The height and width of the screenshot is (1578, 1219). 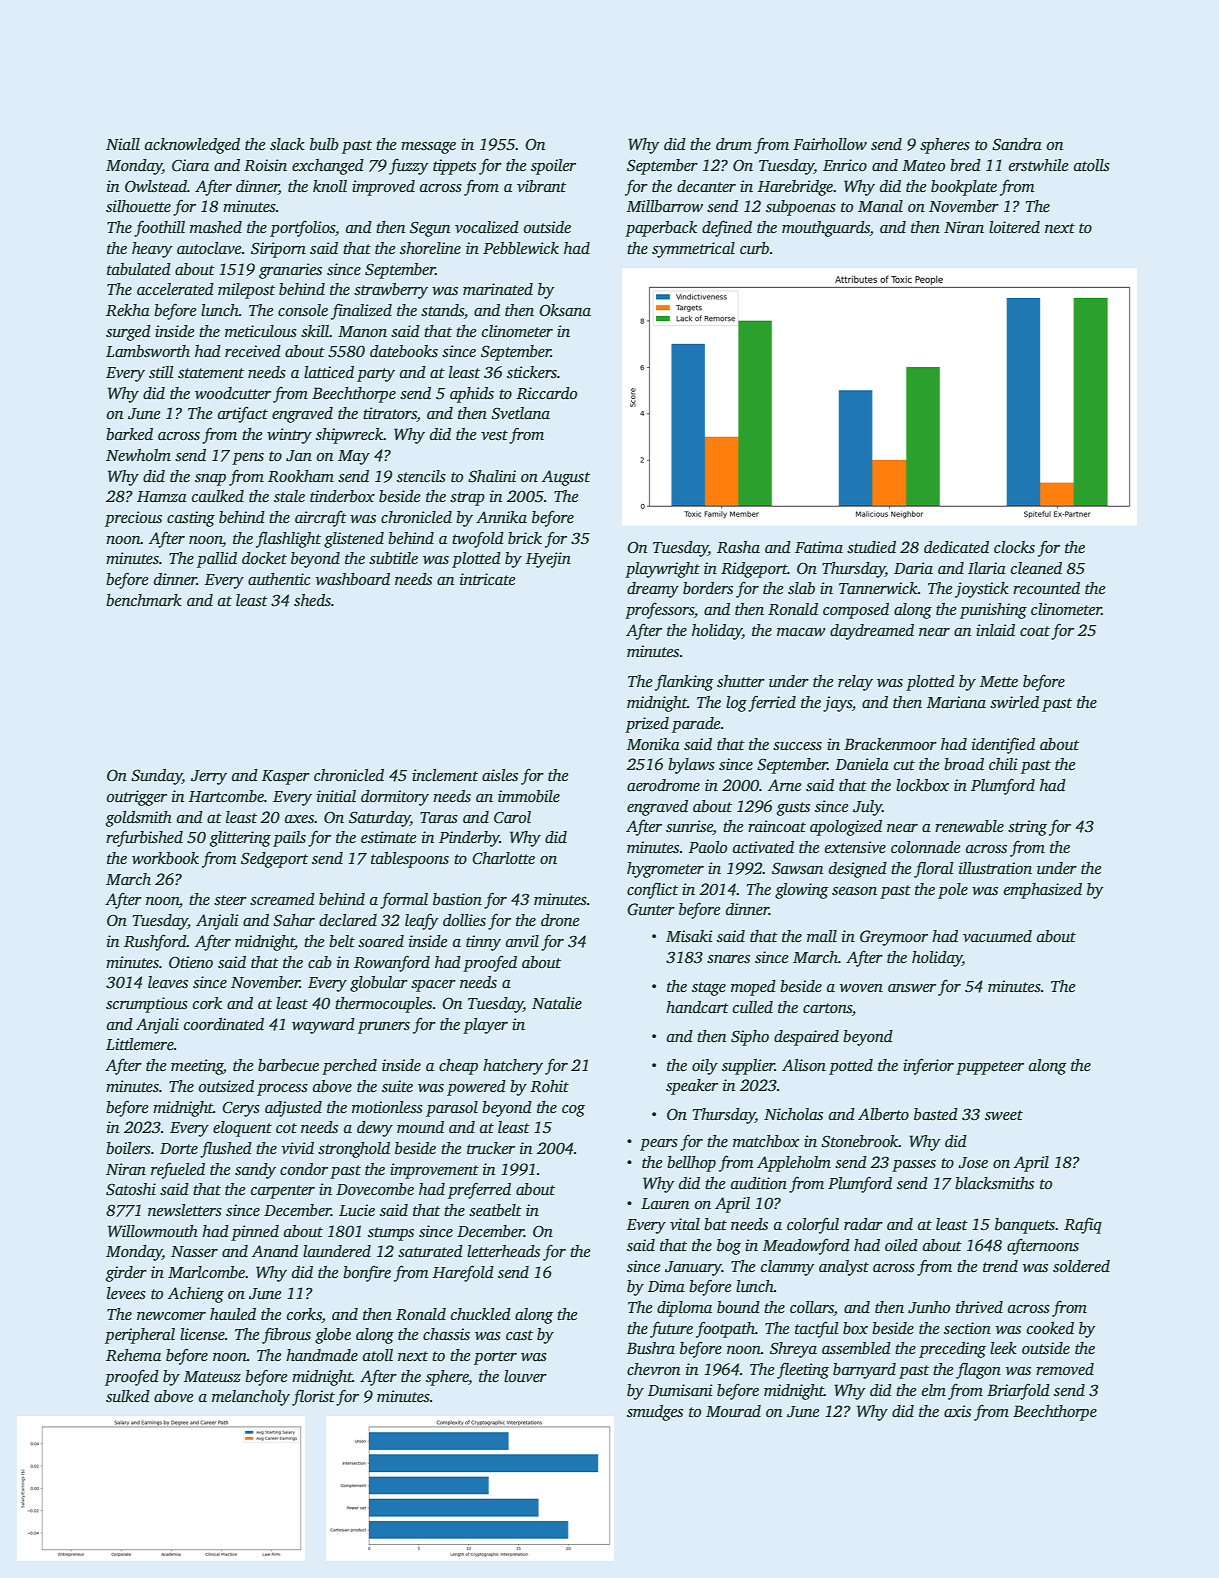 I want to click on bellhop, so click(x=691, y=1164).
